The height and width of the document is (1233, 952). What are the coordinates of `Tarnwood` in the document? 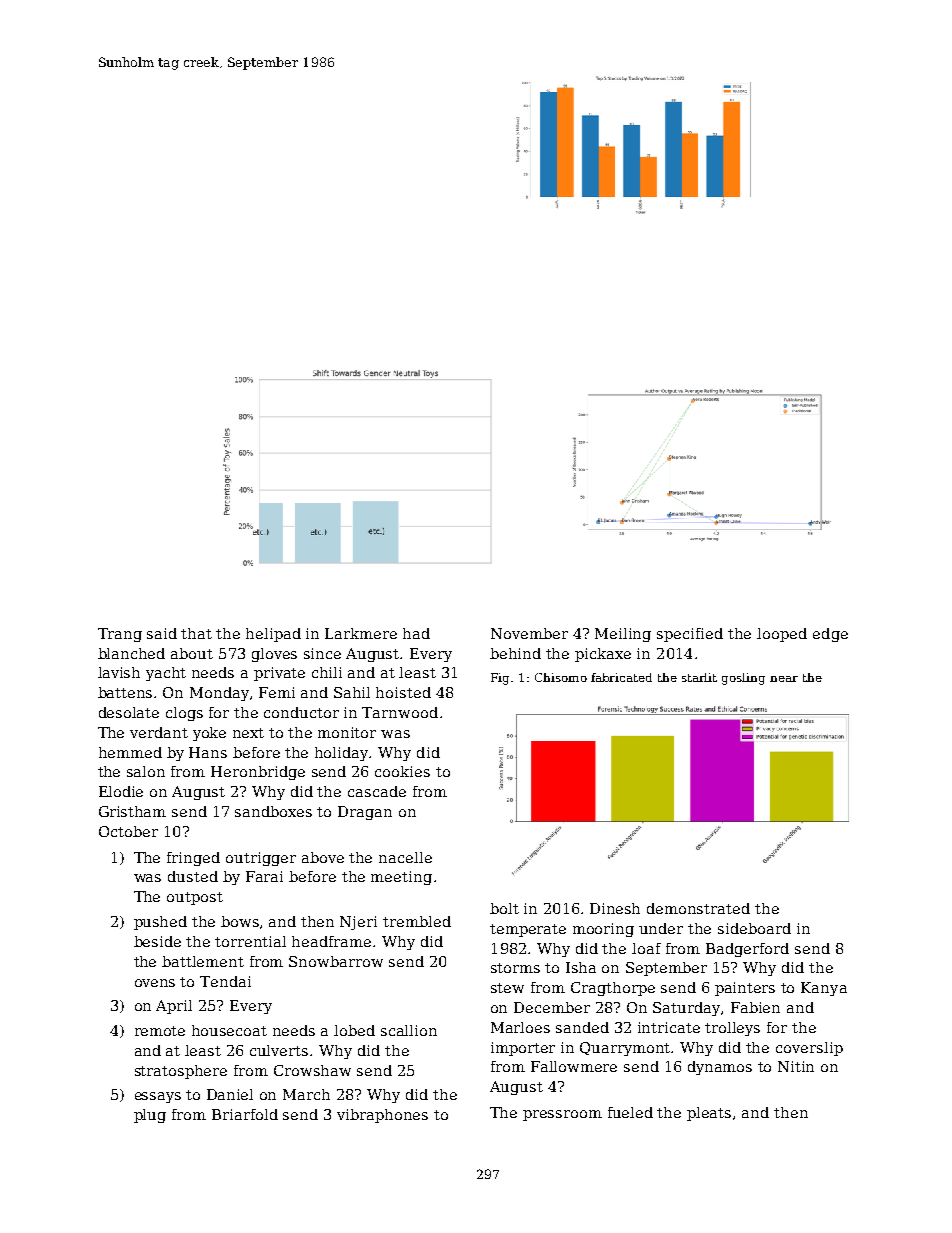 It's located at (400, 712).
